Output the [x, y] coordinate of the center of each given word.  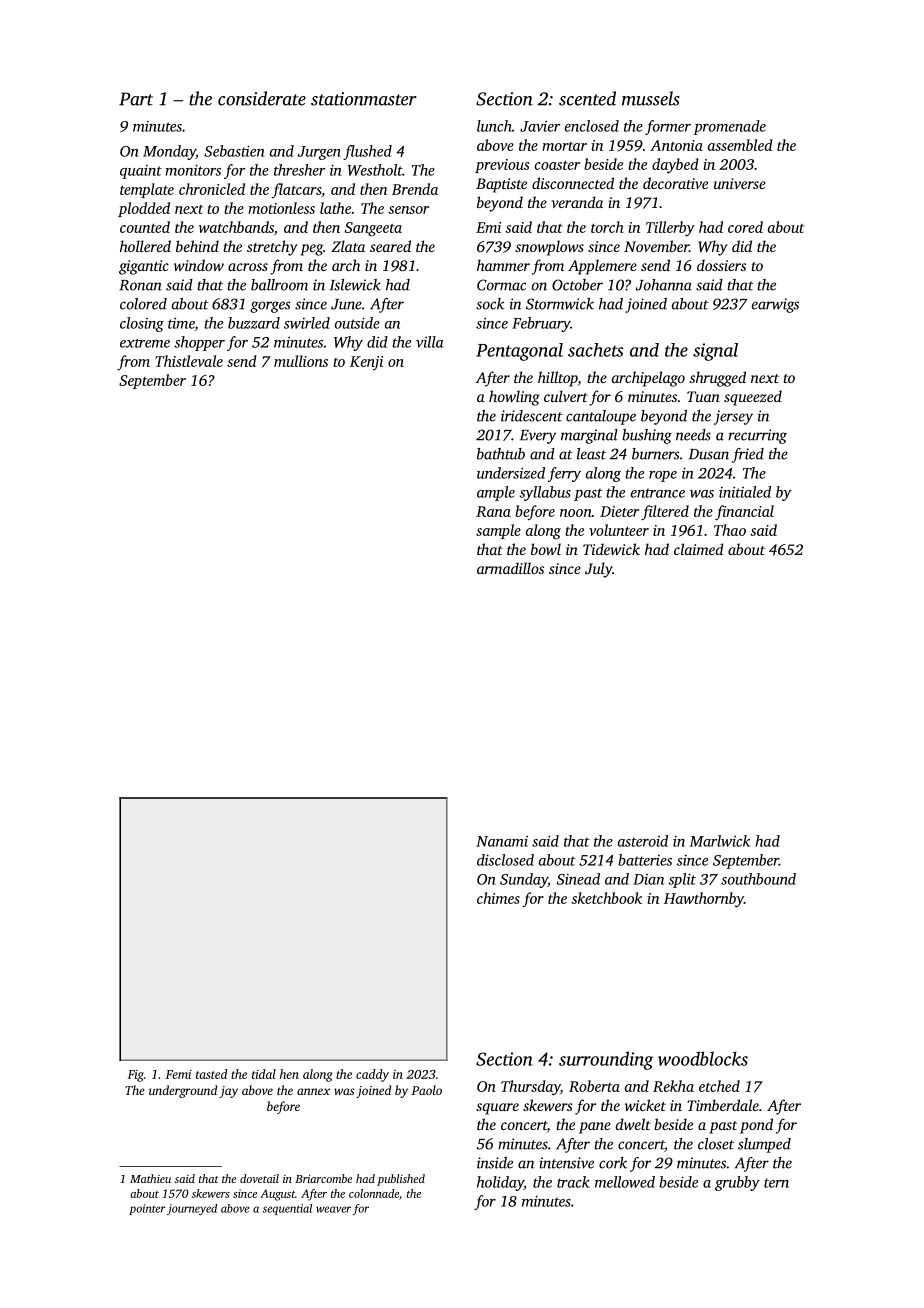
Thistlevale [189, 361]
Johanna [664, 285]
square [497, 1109]
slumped [764, 1145]
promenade [729, 127]
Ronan [140, 285]
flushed [367, 152]
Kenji [366, 363]
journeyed [192, 1209]
